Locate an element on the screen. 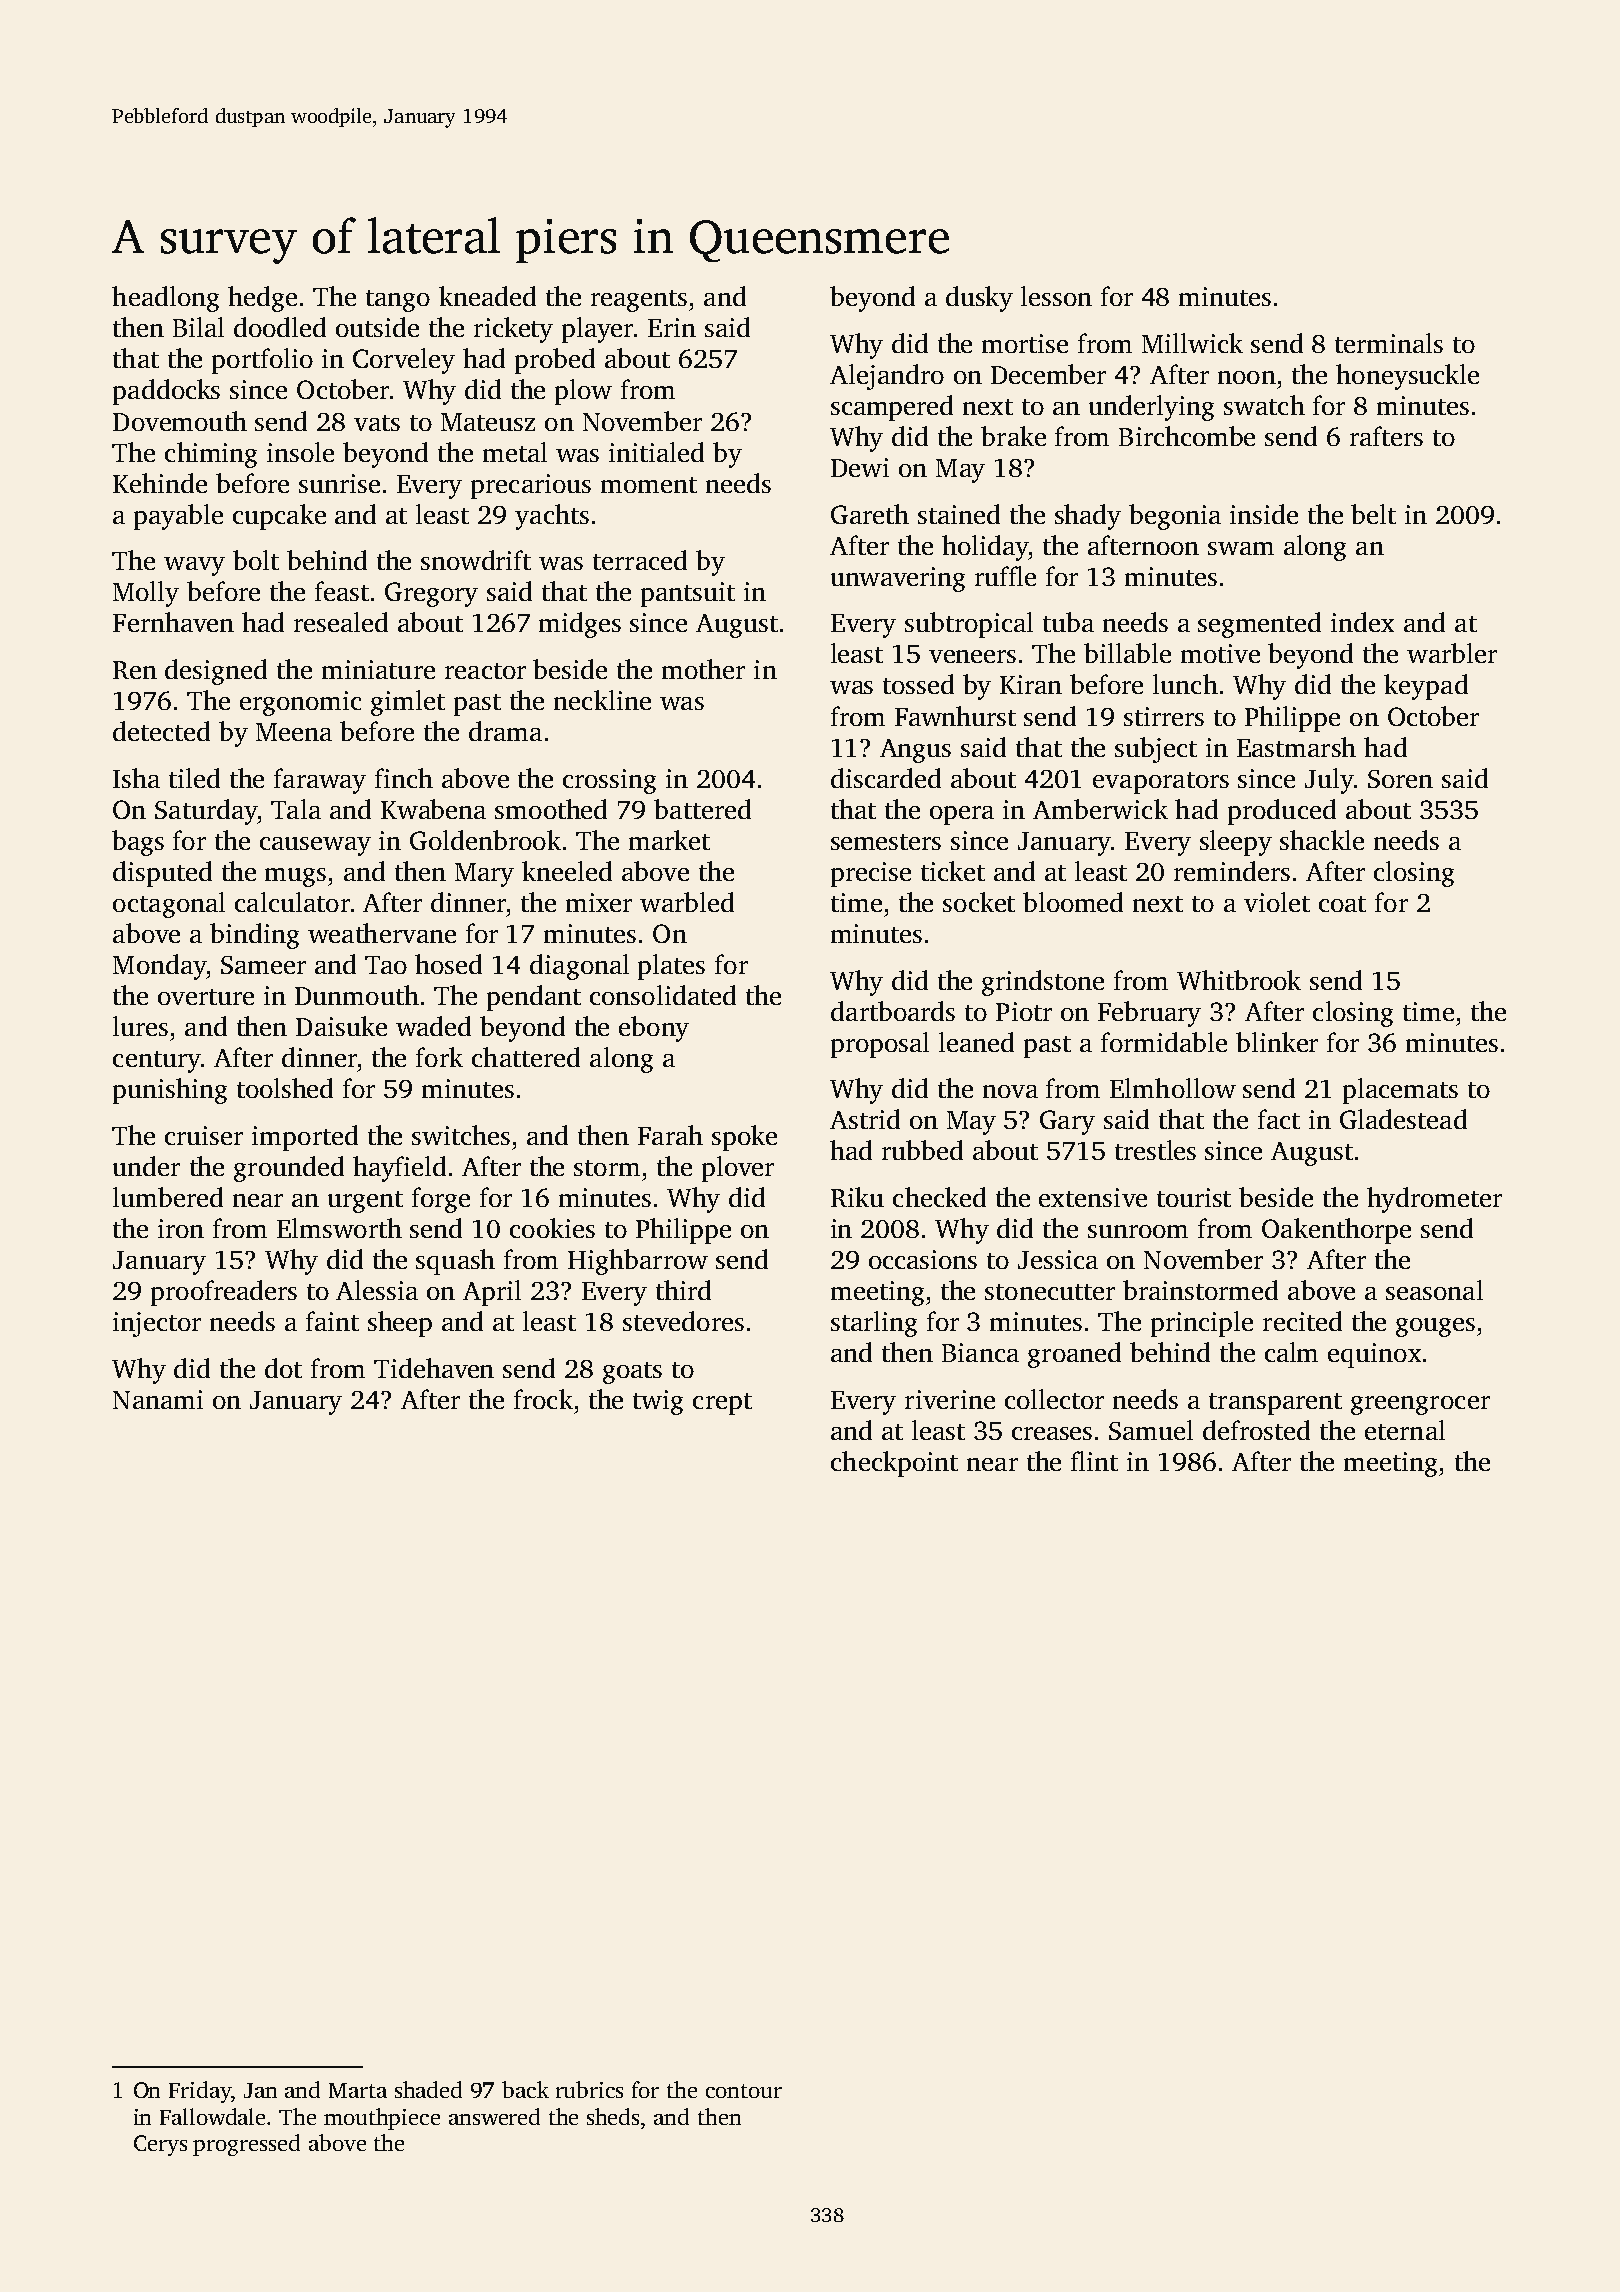  principle is located at coordinates (1202, 1324).
